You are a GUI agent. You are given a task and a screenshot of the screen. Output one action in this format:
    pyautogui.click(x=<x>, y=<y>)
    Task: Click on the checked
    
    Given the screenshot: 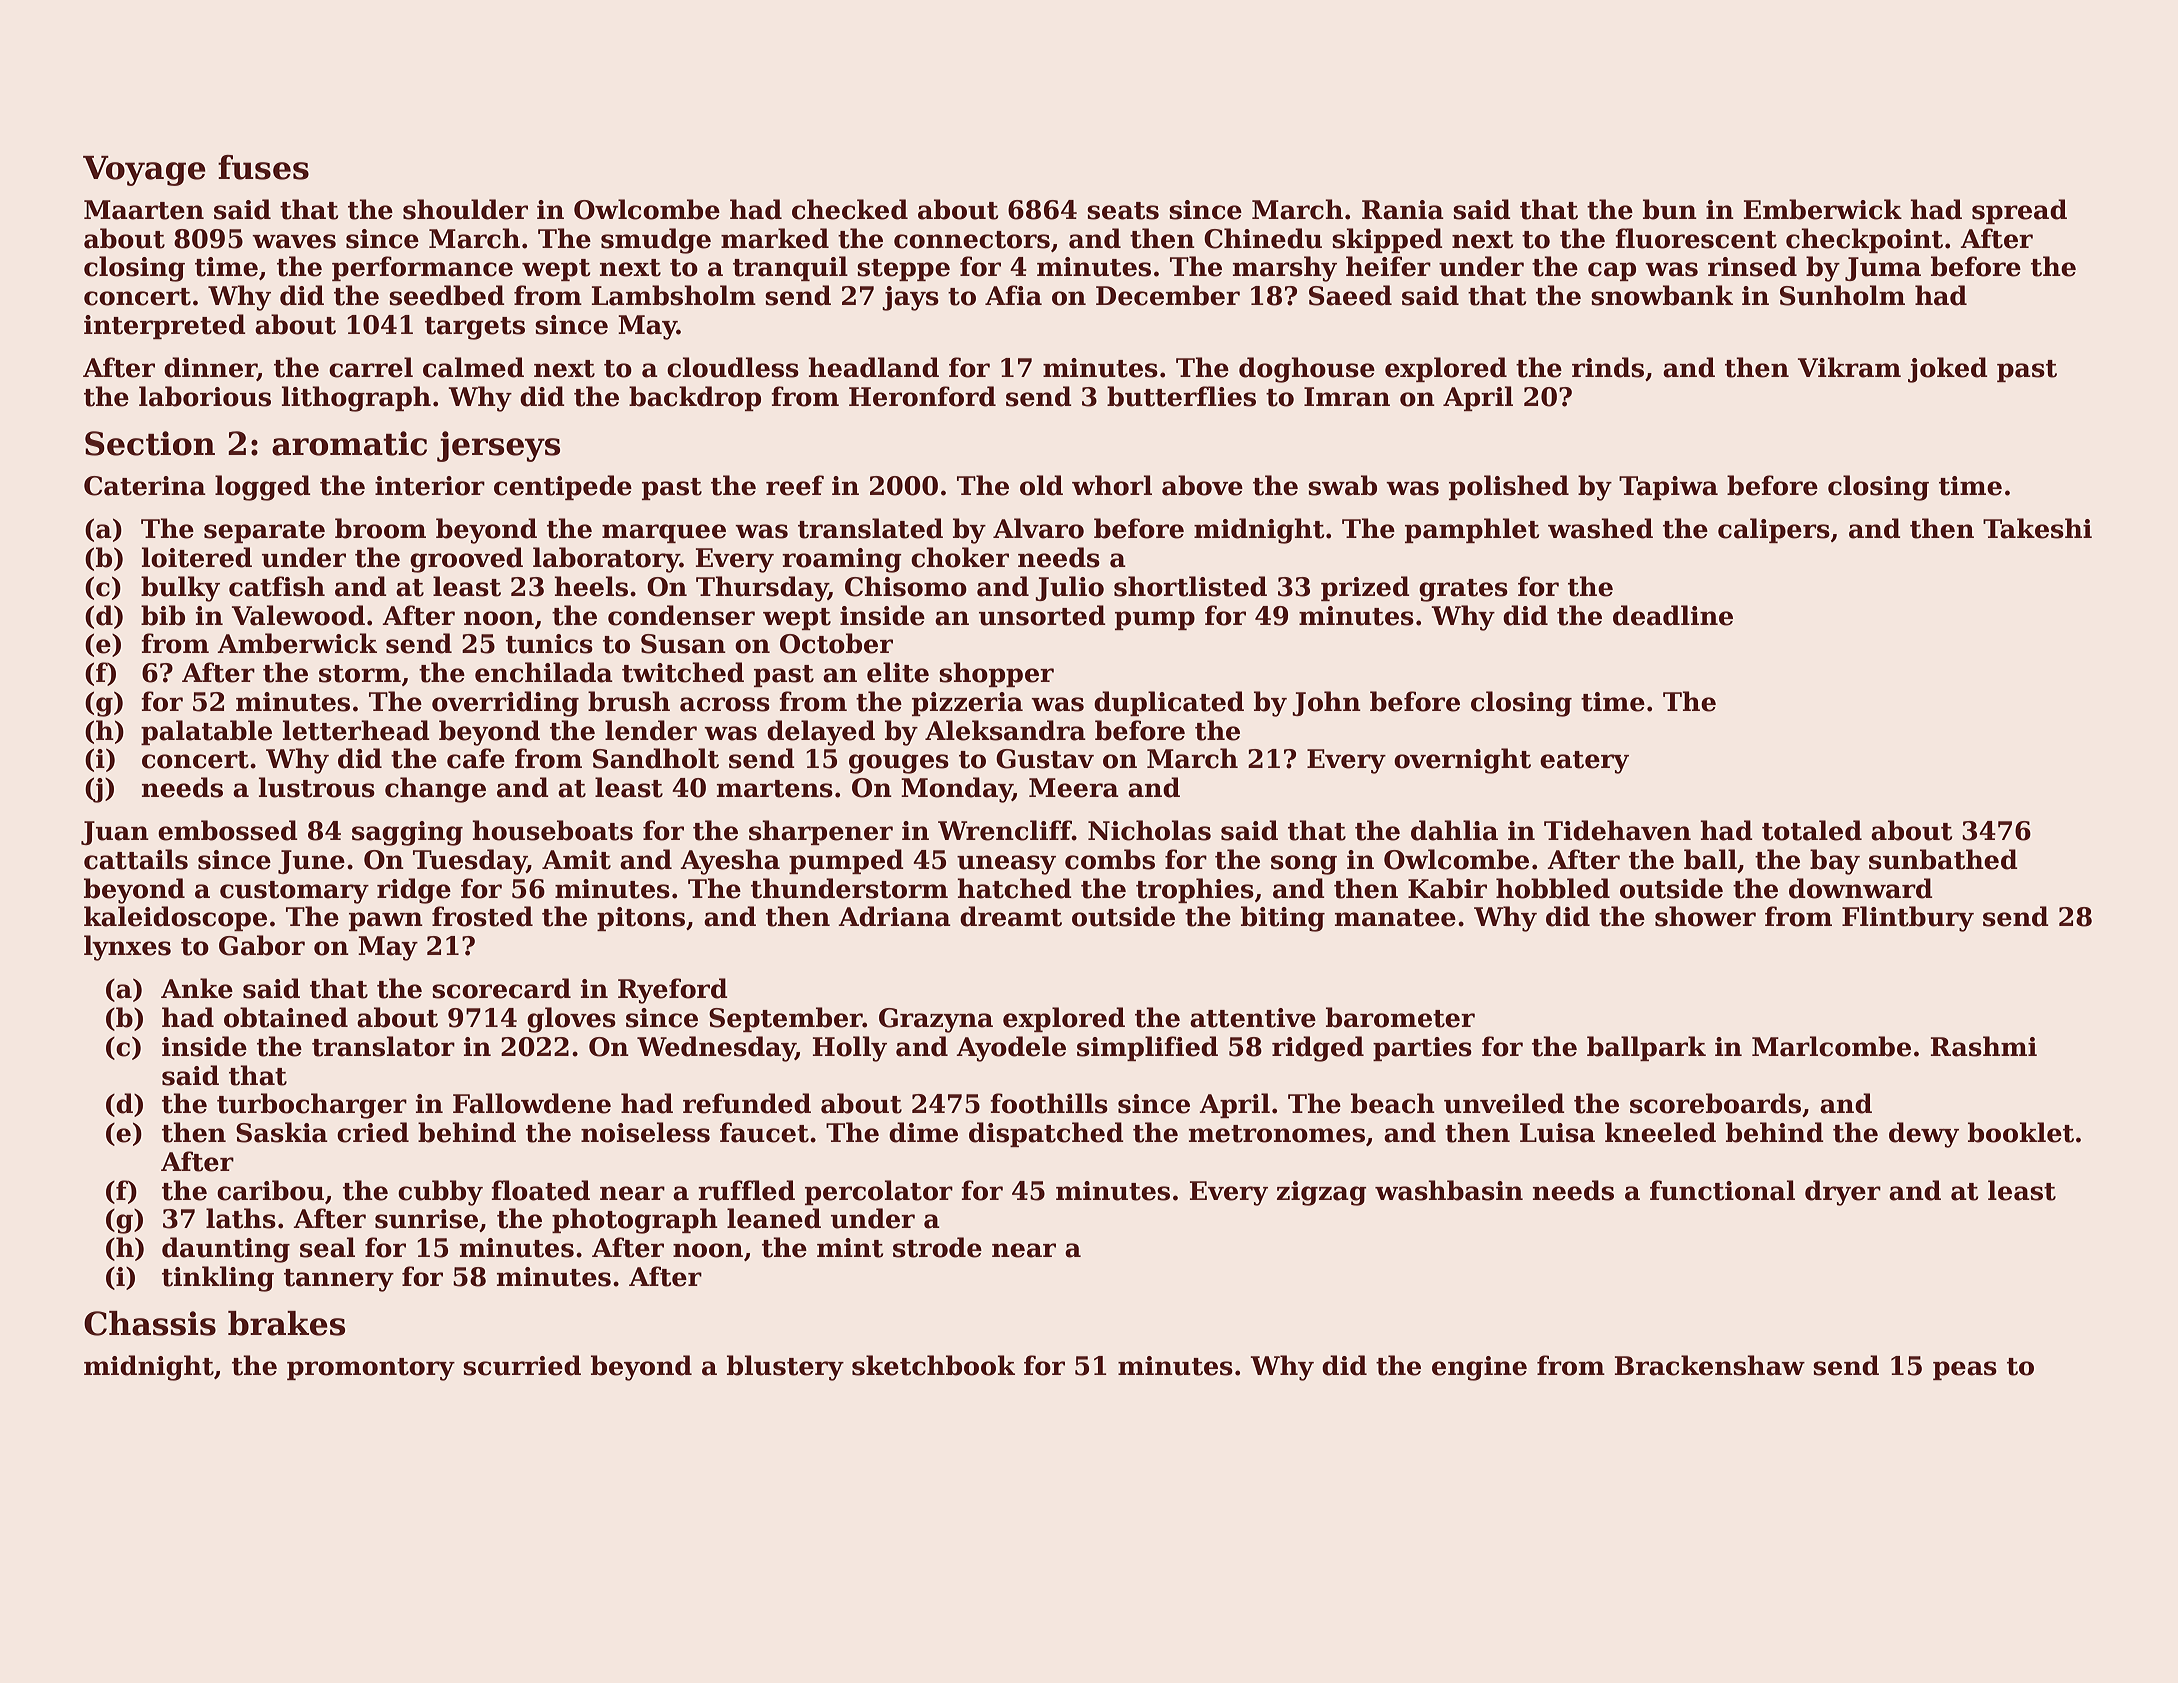 What is the action you would take?
    pyautogui.click(x=850, y=209)
